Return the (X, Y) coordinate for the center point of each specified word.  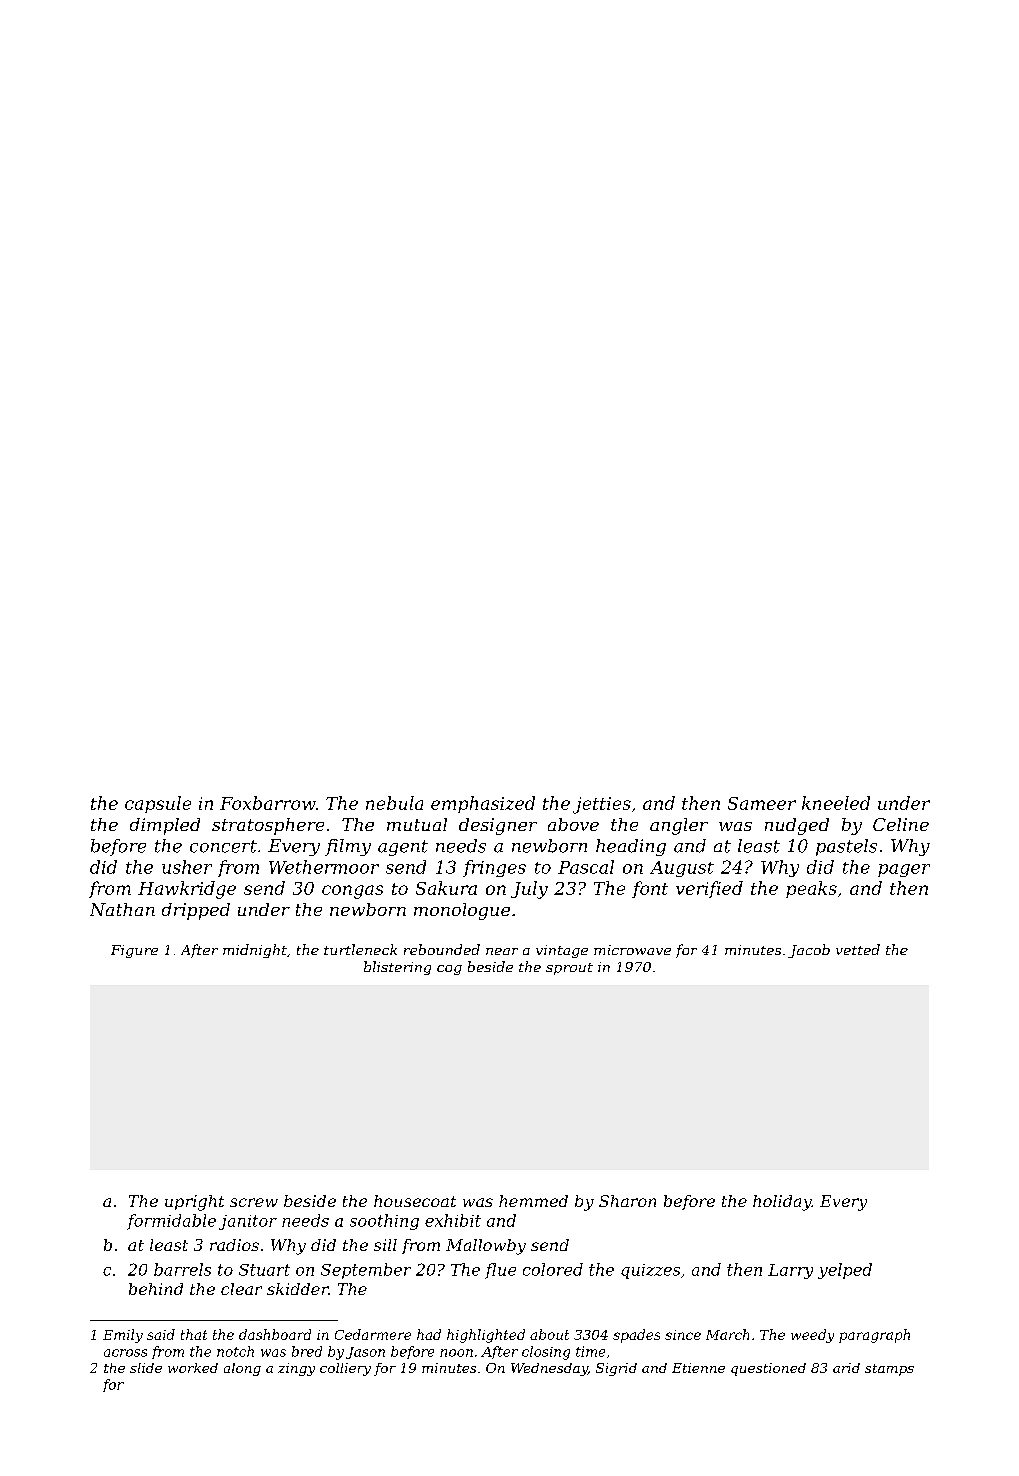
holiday (782, 1203)
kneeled (836, 803)
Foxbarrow (268, 803)
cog (449, 970)
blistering (397, 968)
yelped (845, 1271)
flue (500, 1271)
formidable (171, 1222)
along (242, 1369)
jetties (602, 805)
